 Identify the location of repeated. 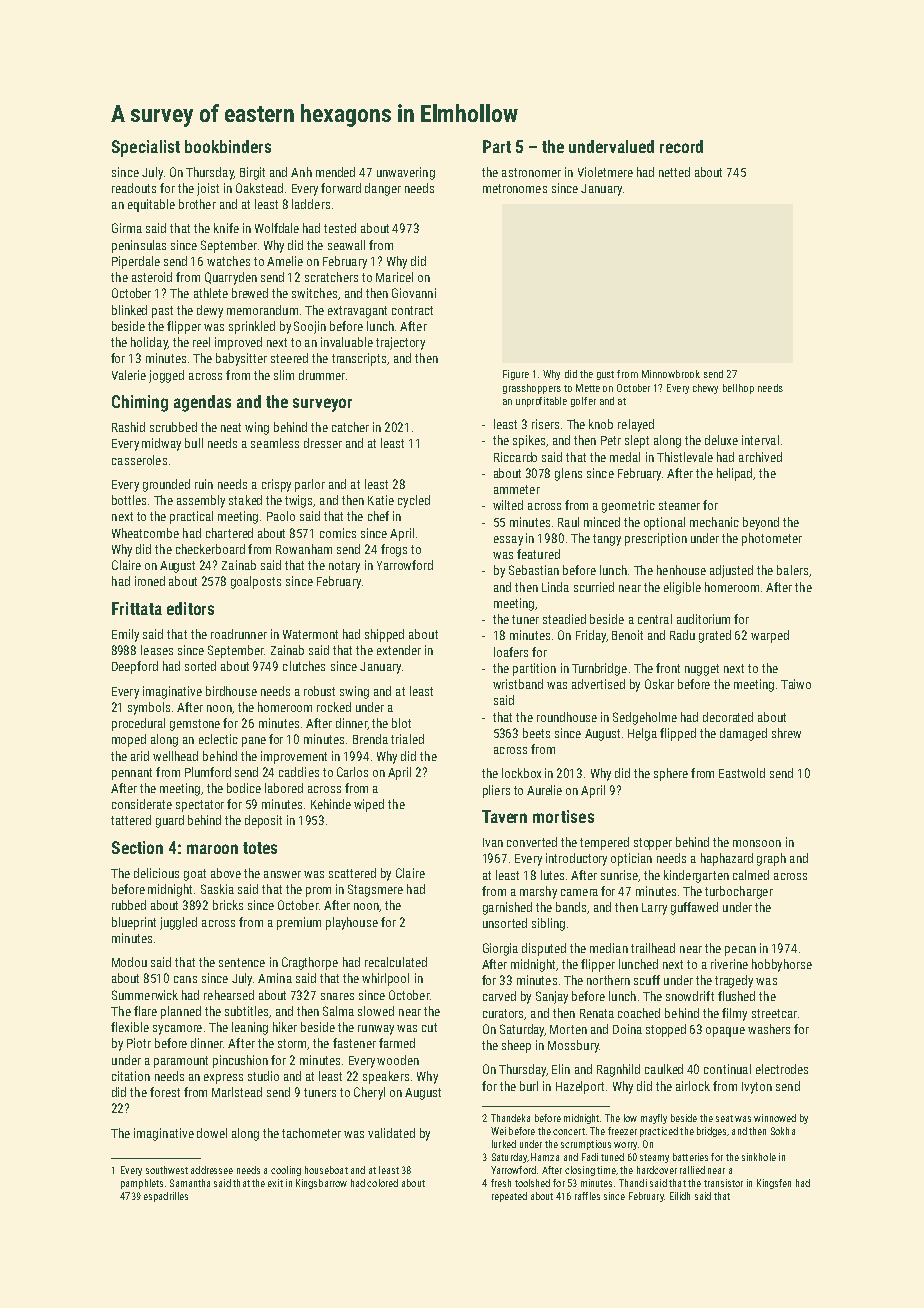
(509, 1197).
